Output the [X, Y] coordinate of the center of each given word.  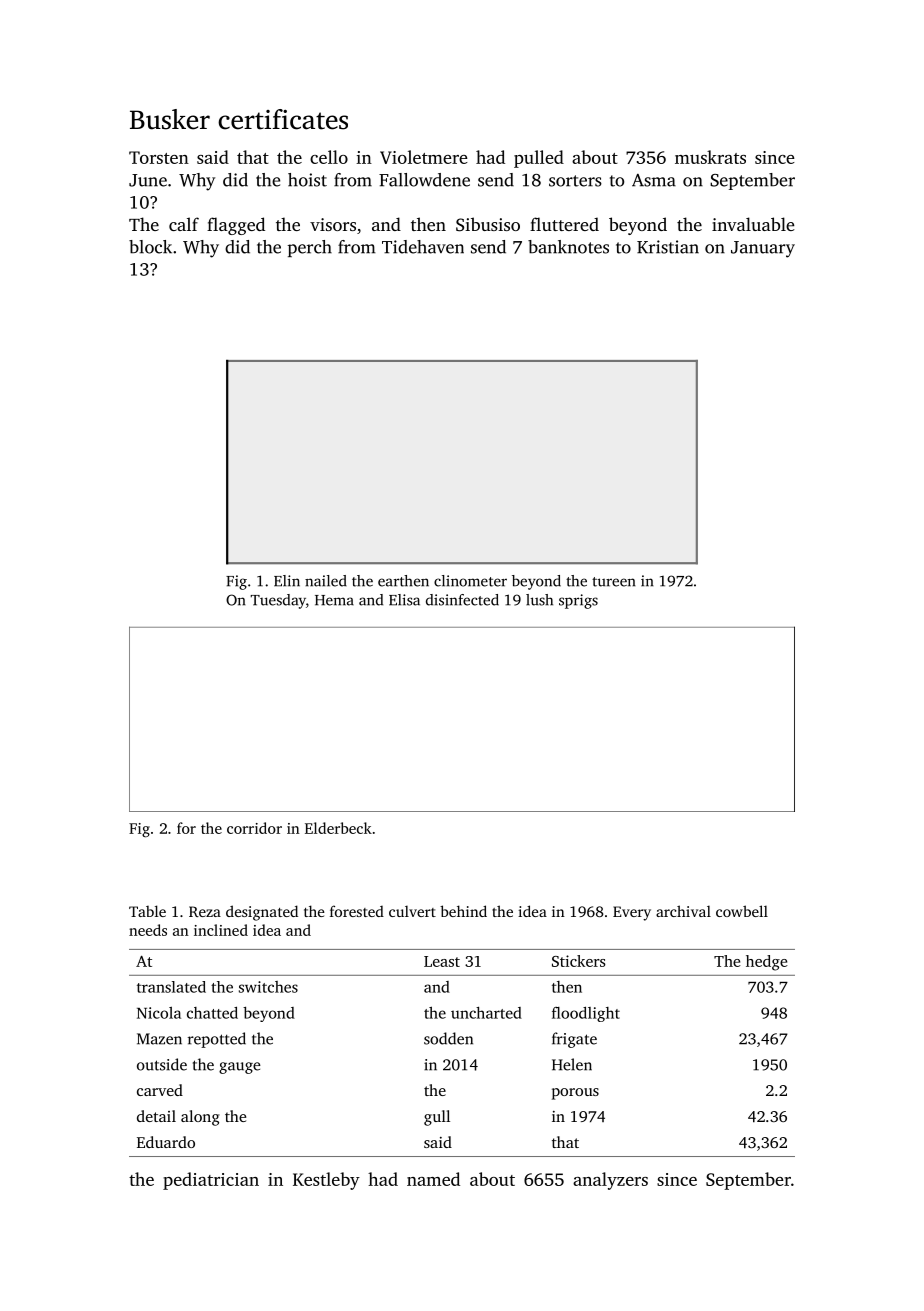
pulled [539, 159]
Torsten [159, 157]
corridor [254, 828]
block [150, 247]
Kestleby [326, 1181]
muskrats [710, 157]
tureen [614, 582]
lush [539, 600]
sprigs [578, 601]
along [200, 1118]
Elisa [404, 600]
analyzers [610, 1181]
